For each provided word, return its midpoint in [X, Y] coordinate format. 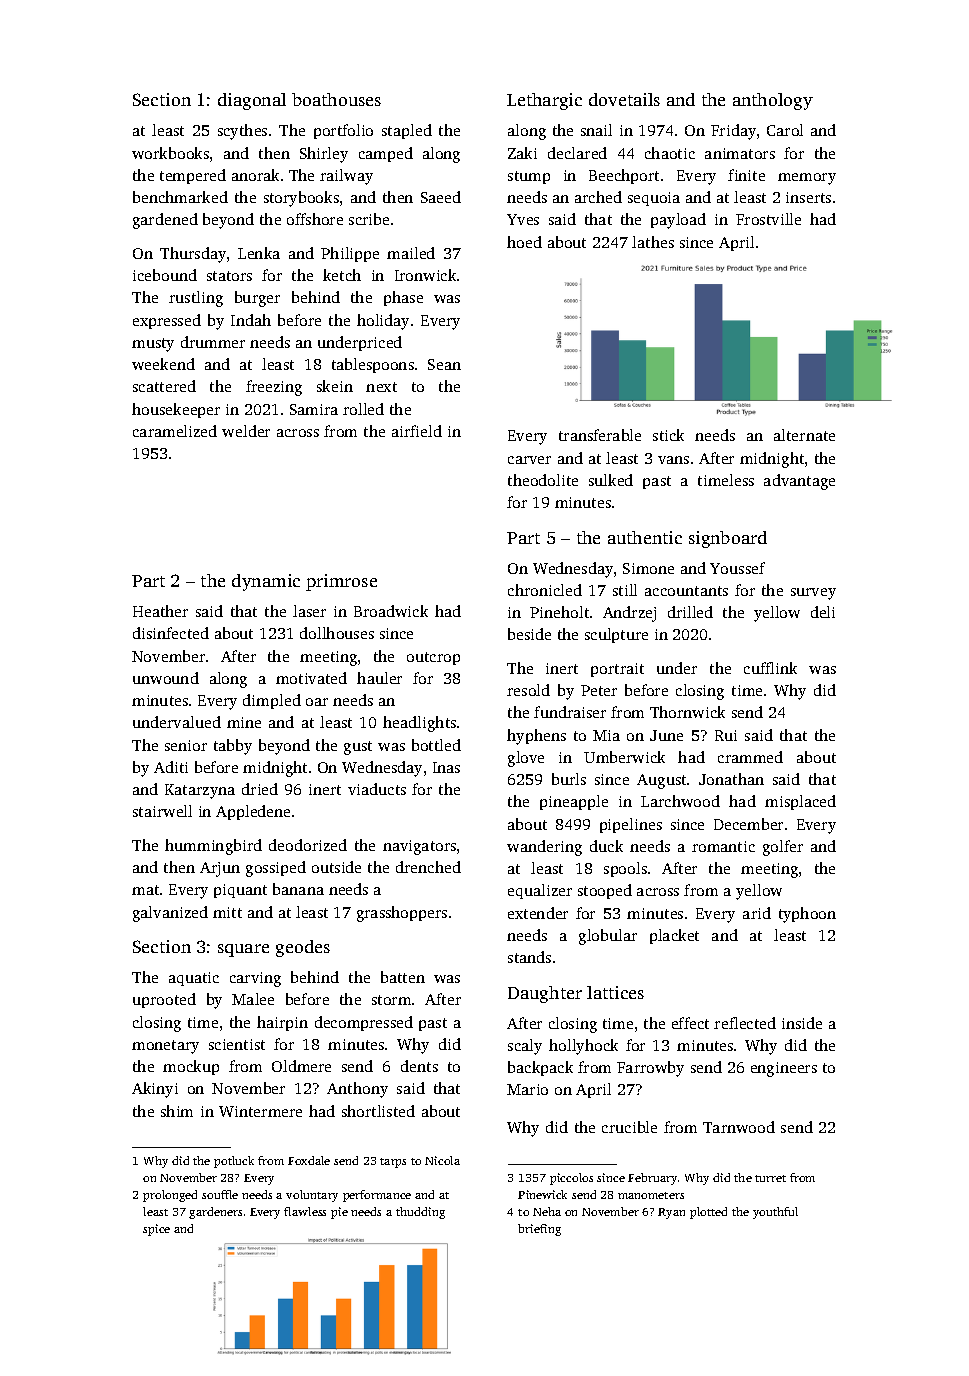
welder [246, 431]
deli [823, 612]
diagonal [252, 101]
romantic [723, 846]
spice [156, 1230]
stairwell [162, 811]
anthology [773, 101]
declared [577, 153]
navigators [419, 847]
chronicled [545, 590]
